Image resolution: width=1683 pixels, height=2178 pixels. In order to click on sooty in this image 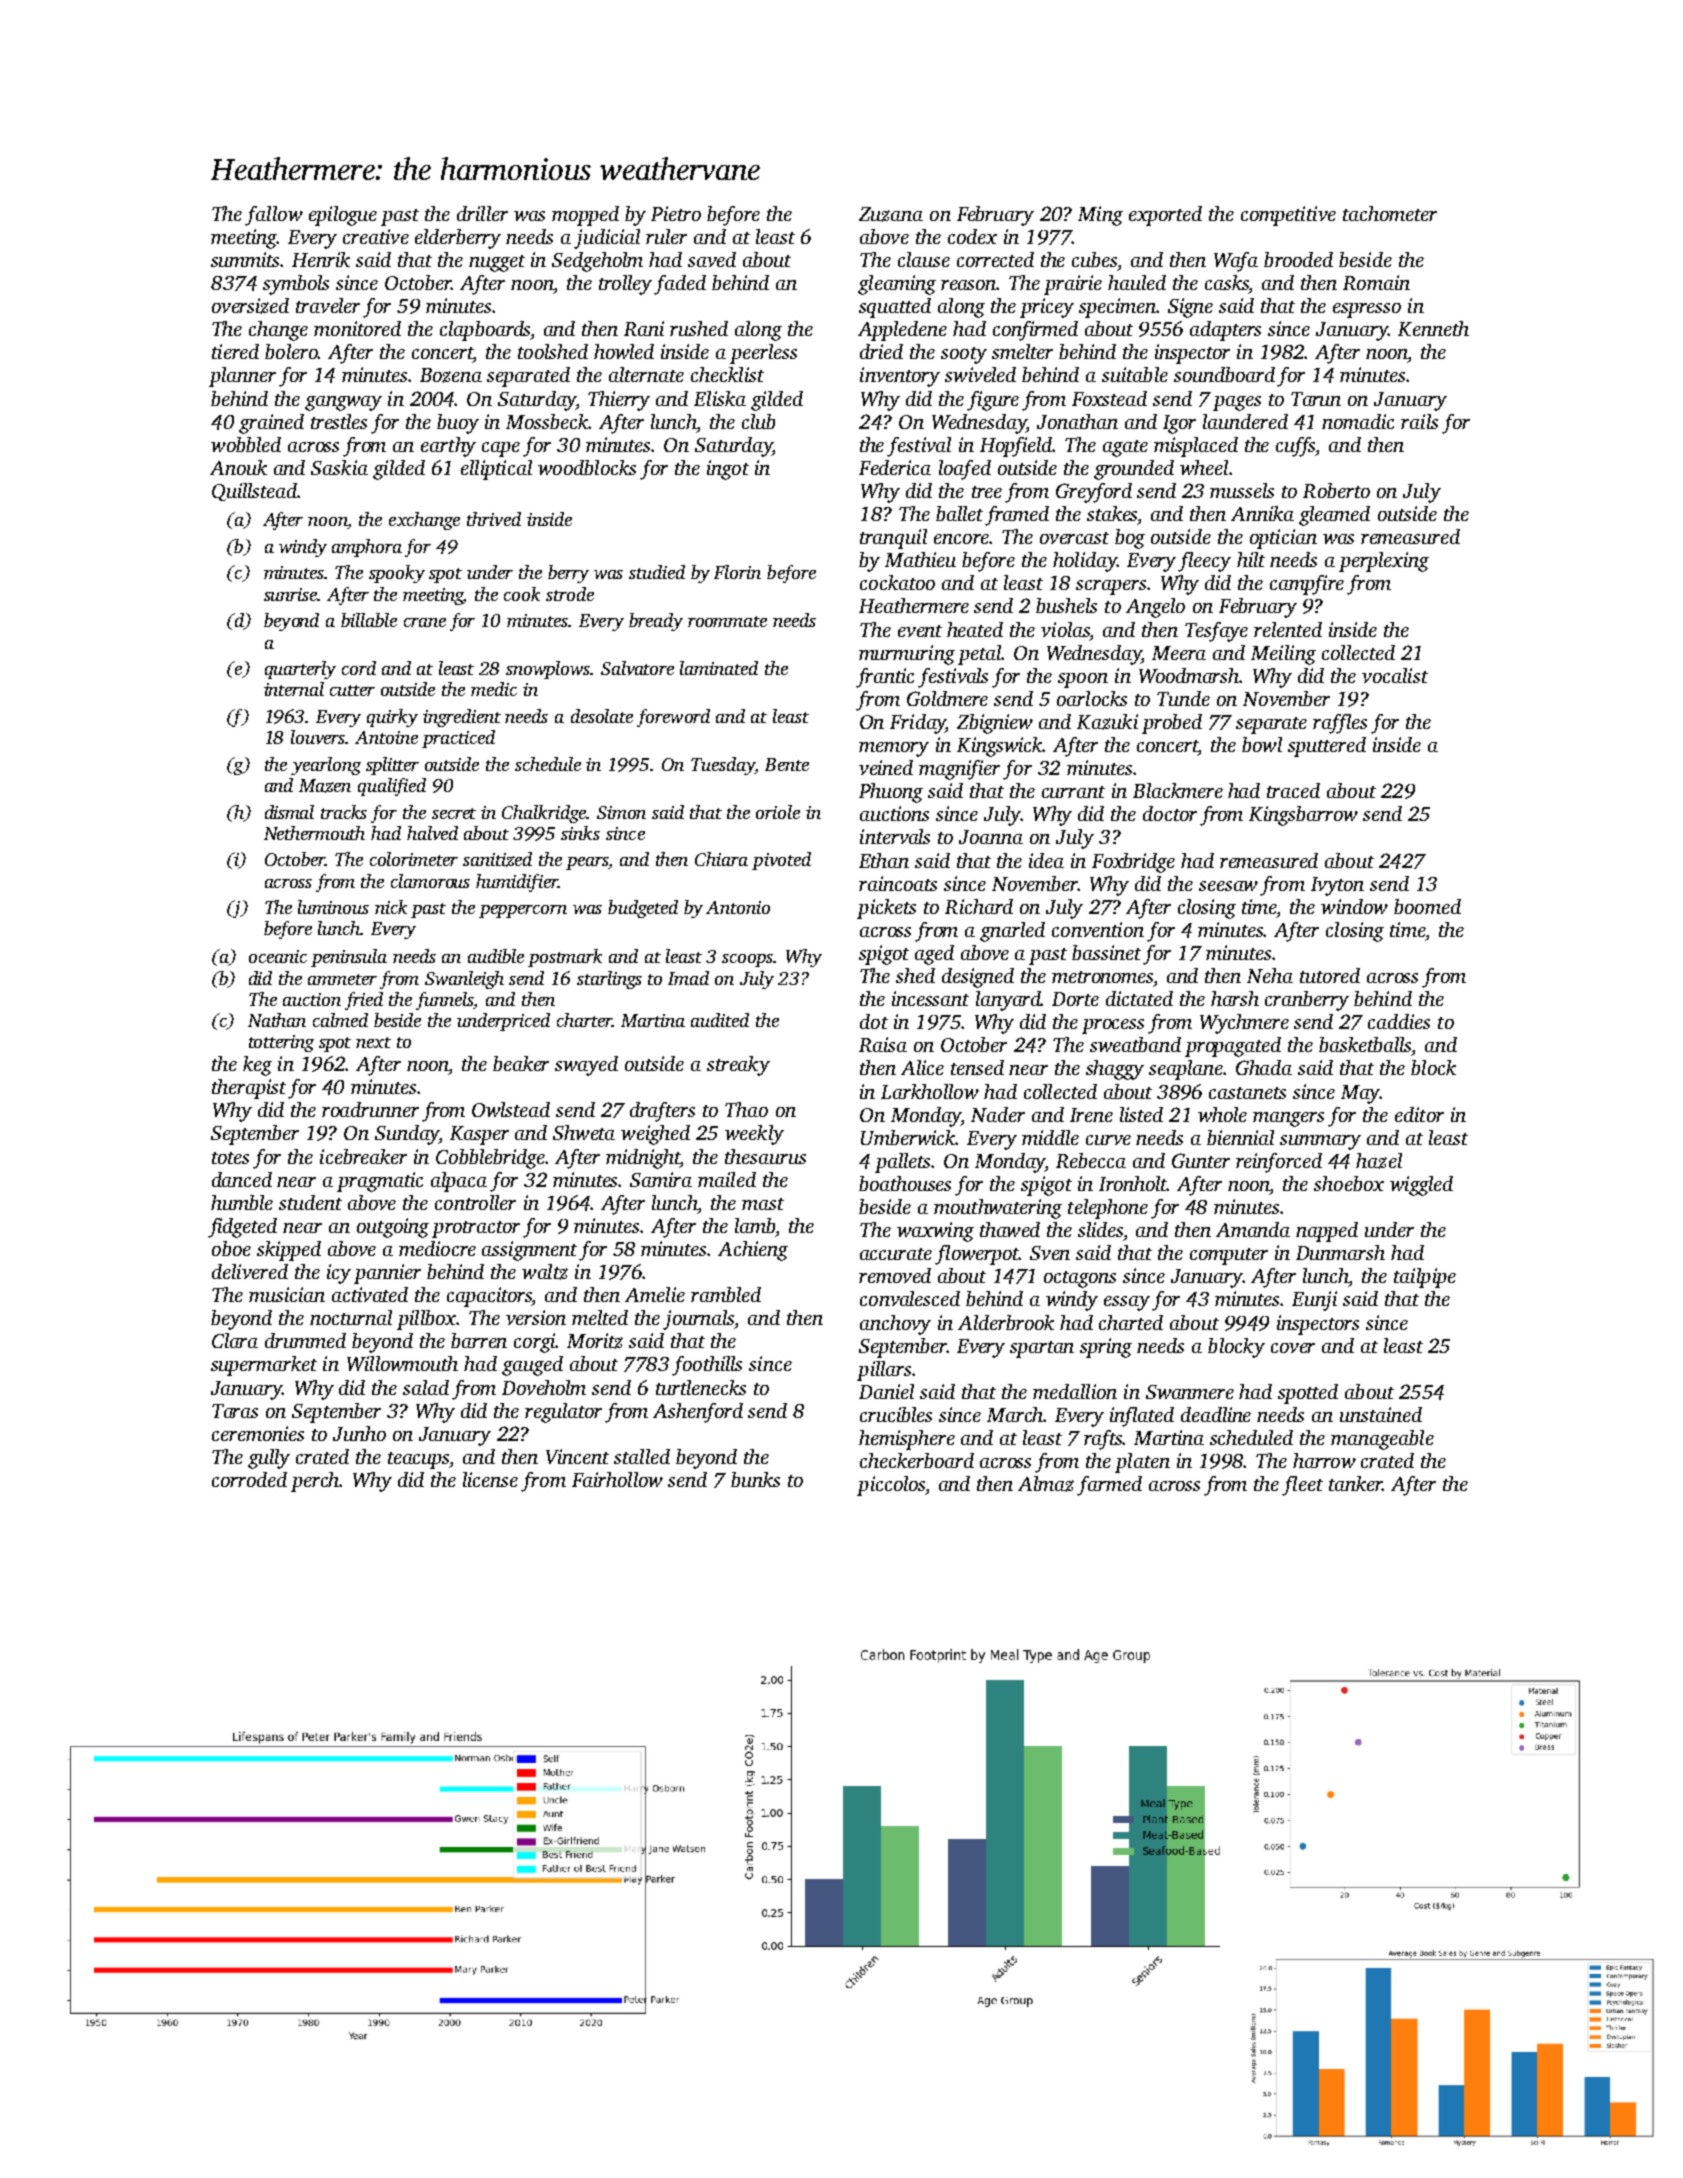, I will do `click(964, 355)`.
